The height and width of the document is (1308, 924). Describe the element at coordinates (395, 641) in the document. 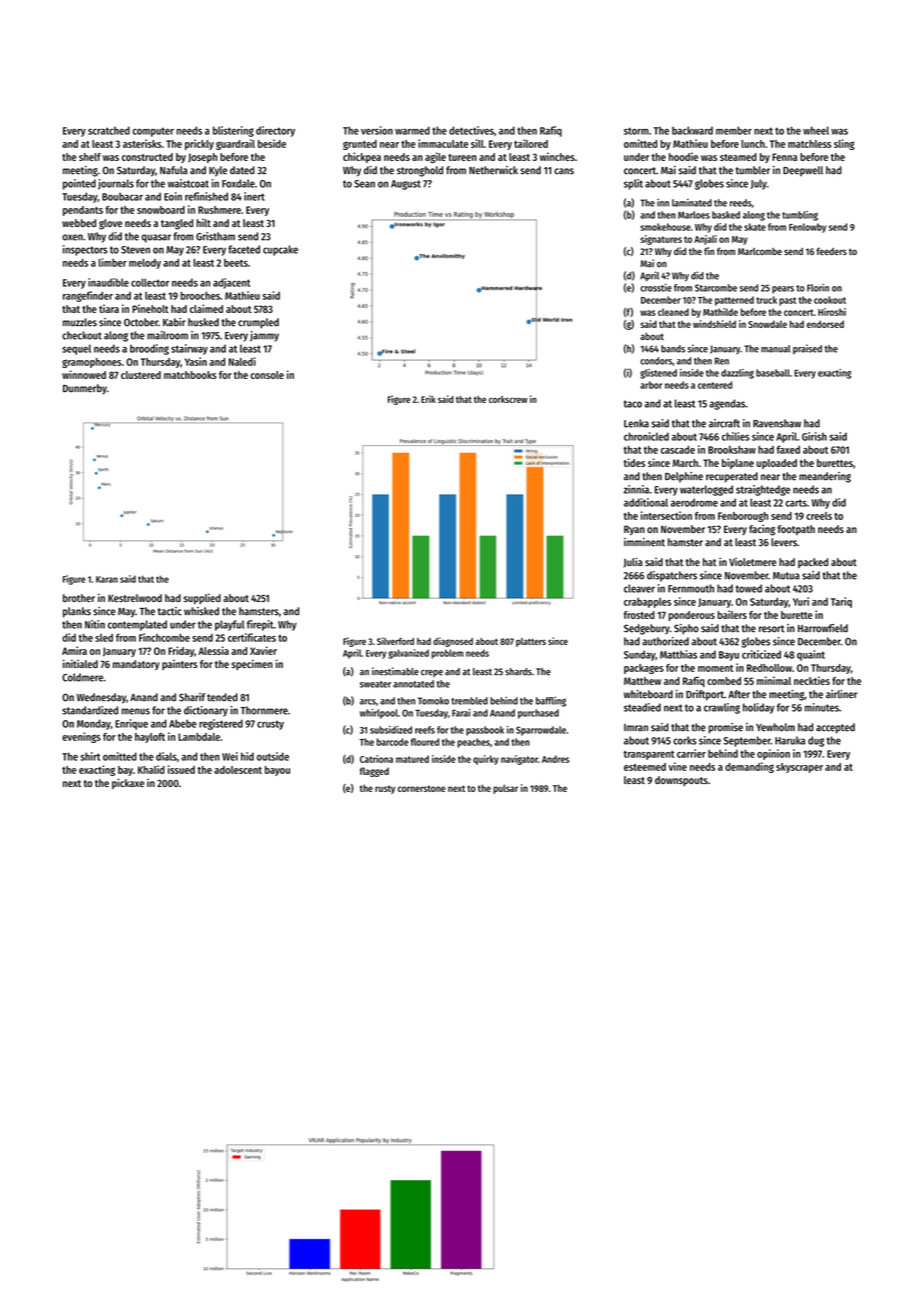

I see `Silverford` at that location.
